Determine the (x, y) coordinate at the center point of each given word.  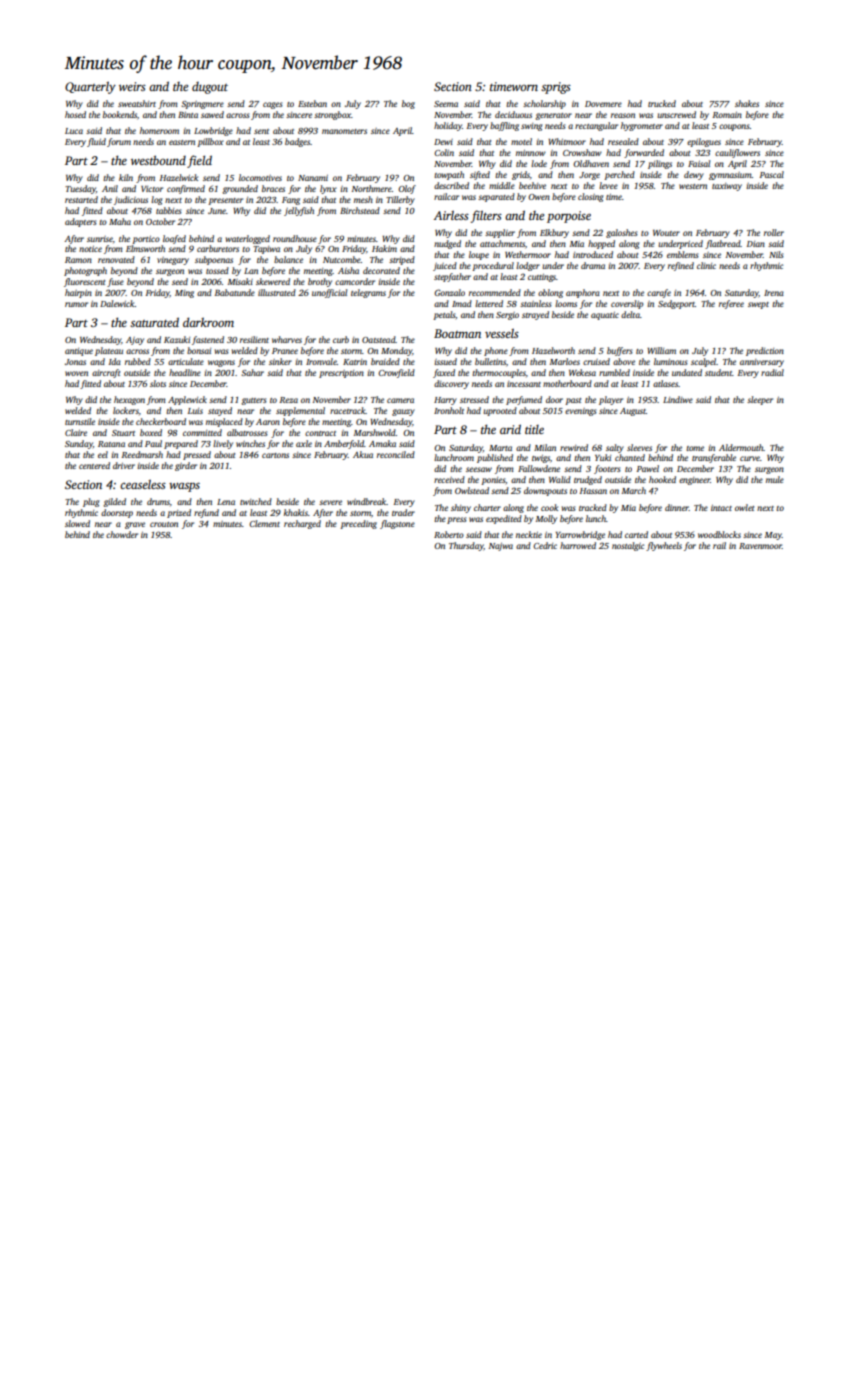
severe (330, 502)
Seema (446, 104)
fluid (96, 142)
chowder (122, 534)
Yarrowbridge (580, 535)
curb (341, 339)
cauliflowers (737, 153)
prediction (765, 351)
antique (79, 352)
